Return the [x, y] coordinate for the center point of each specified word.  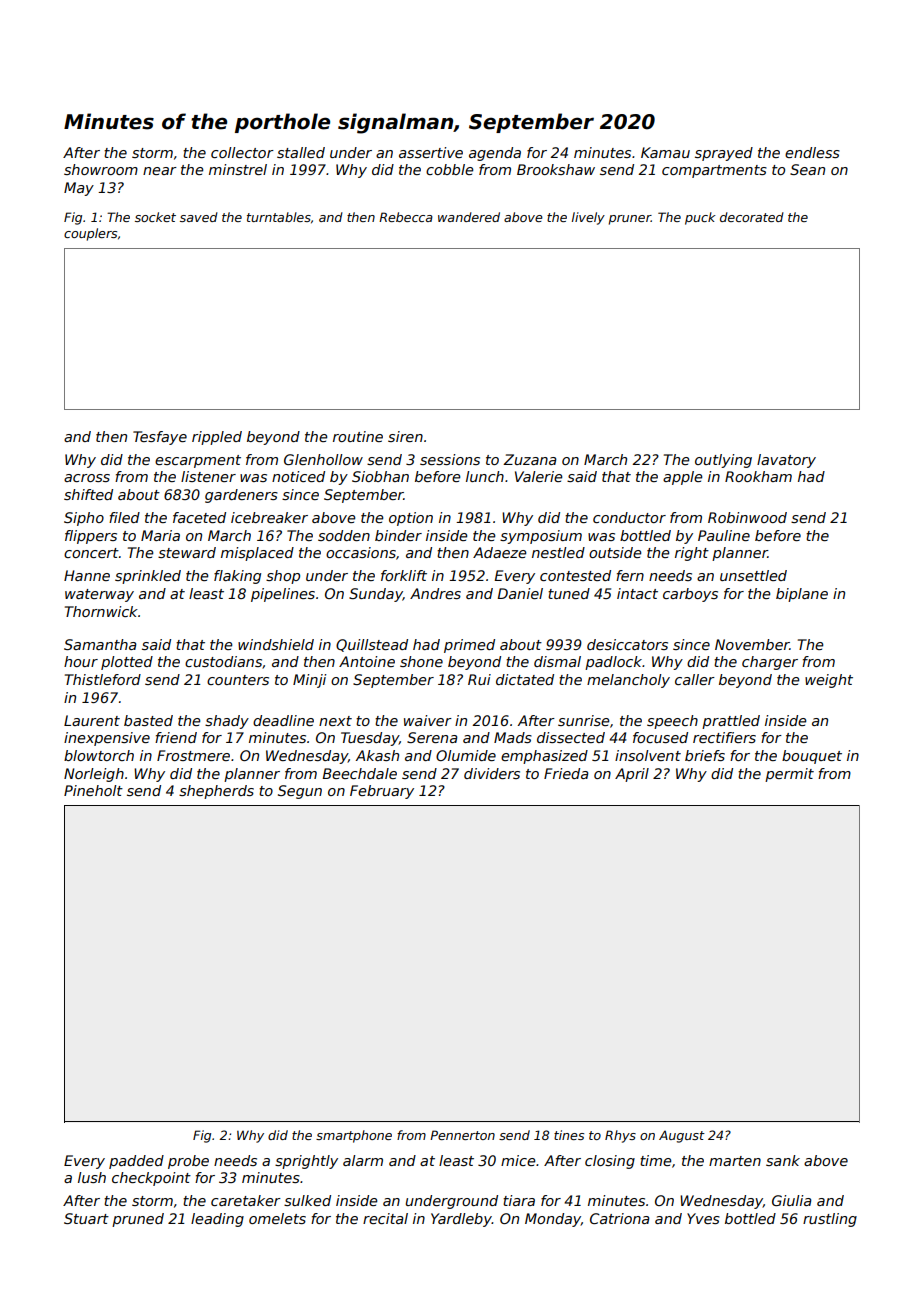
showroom [101, 169]
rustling [830, 1220]
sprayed [724, 154]
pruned [138, 1220]
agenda [495, 154]
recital [385, 1218]
